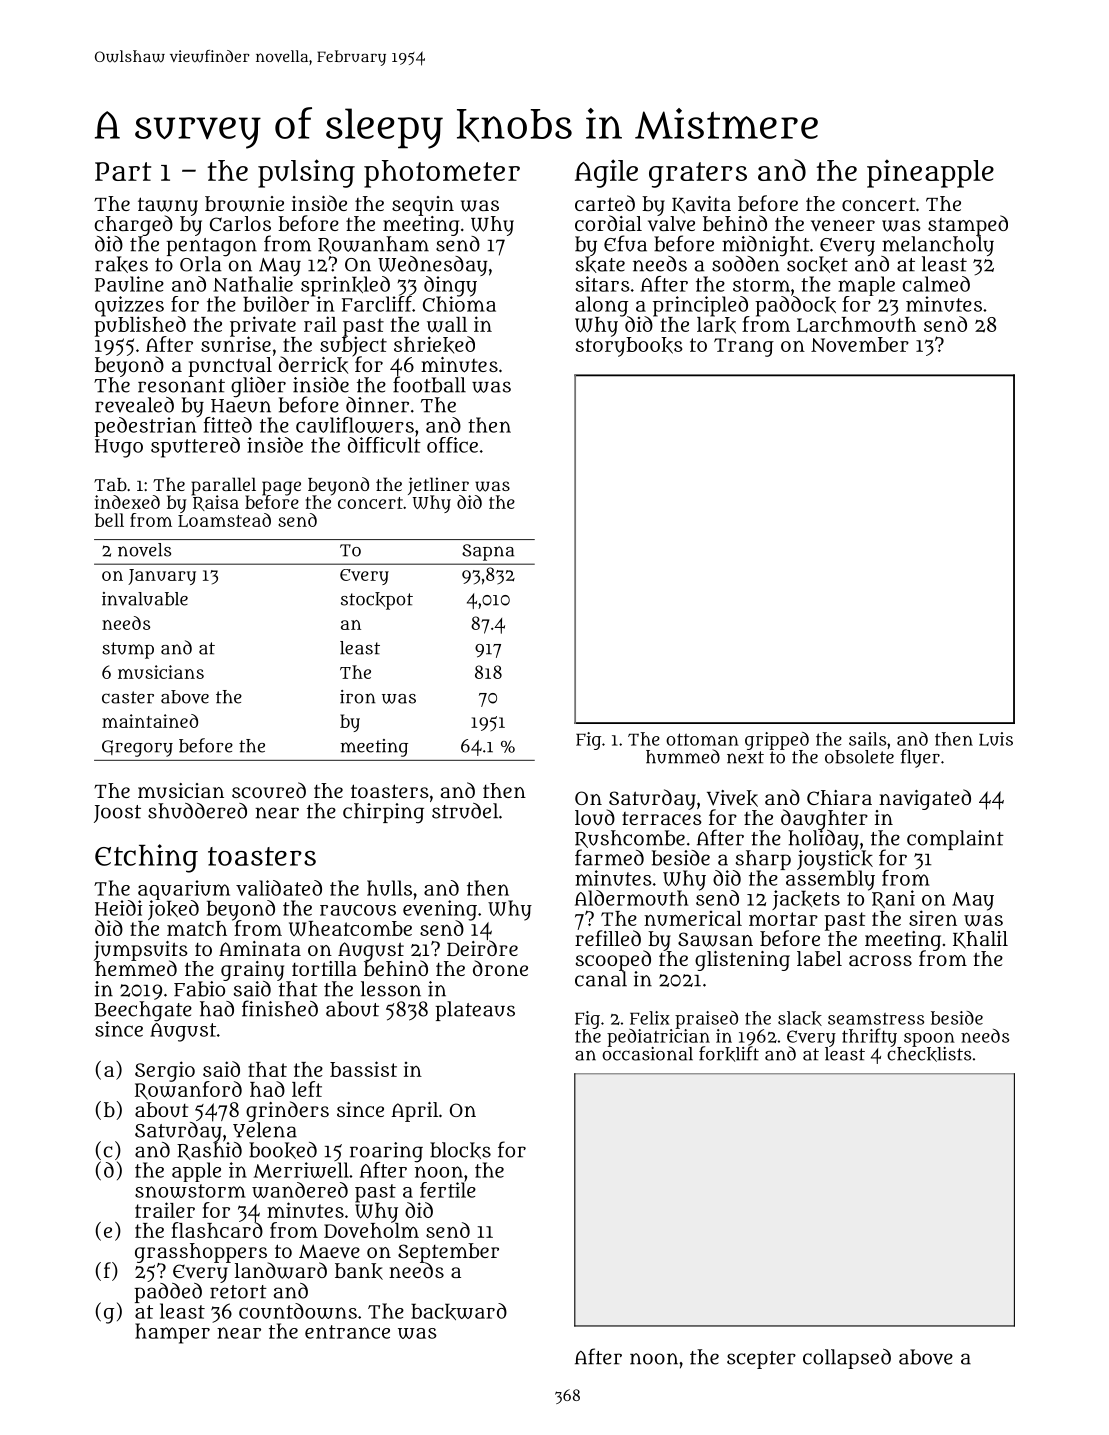 The width and height of the screenshot is (1109, 1435). I want to click on builder, so click(277, 304).
